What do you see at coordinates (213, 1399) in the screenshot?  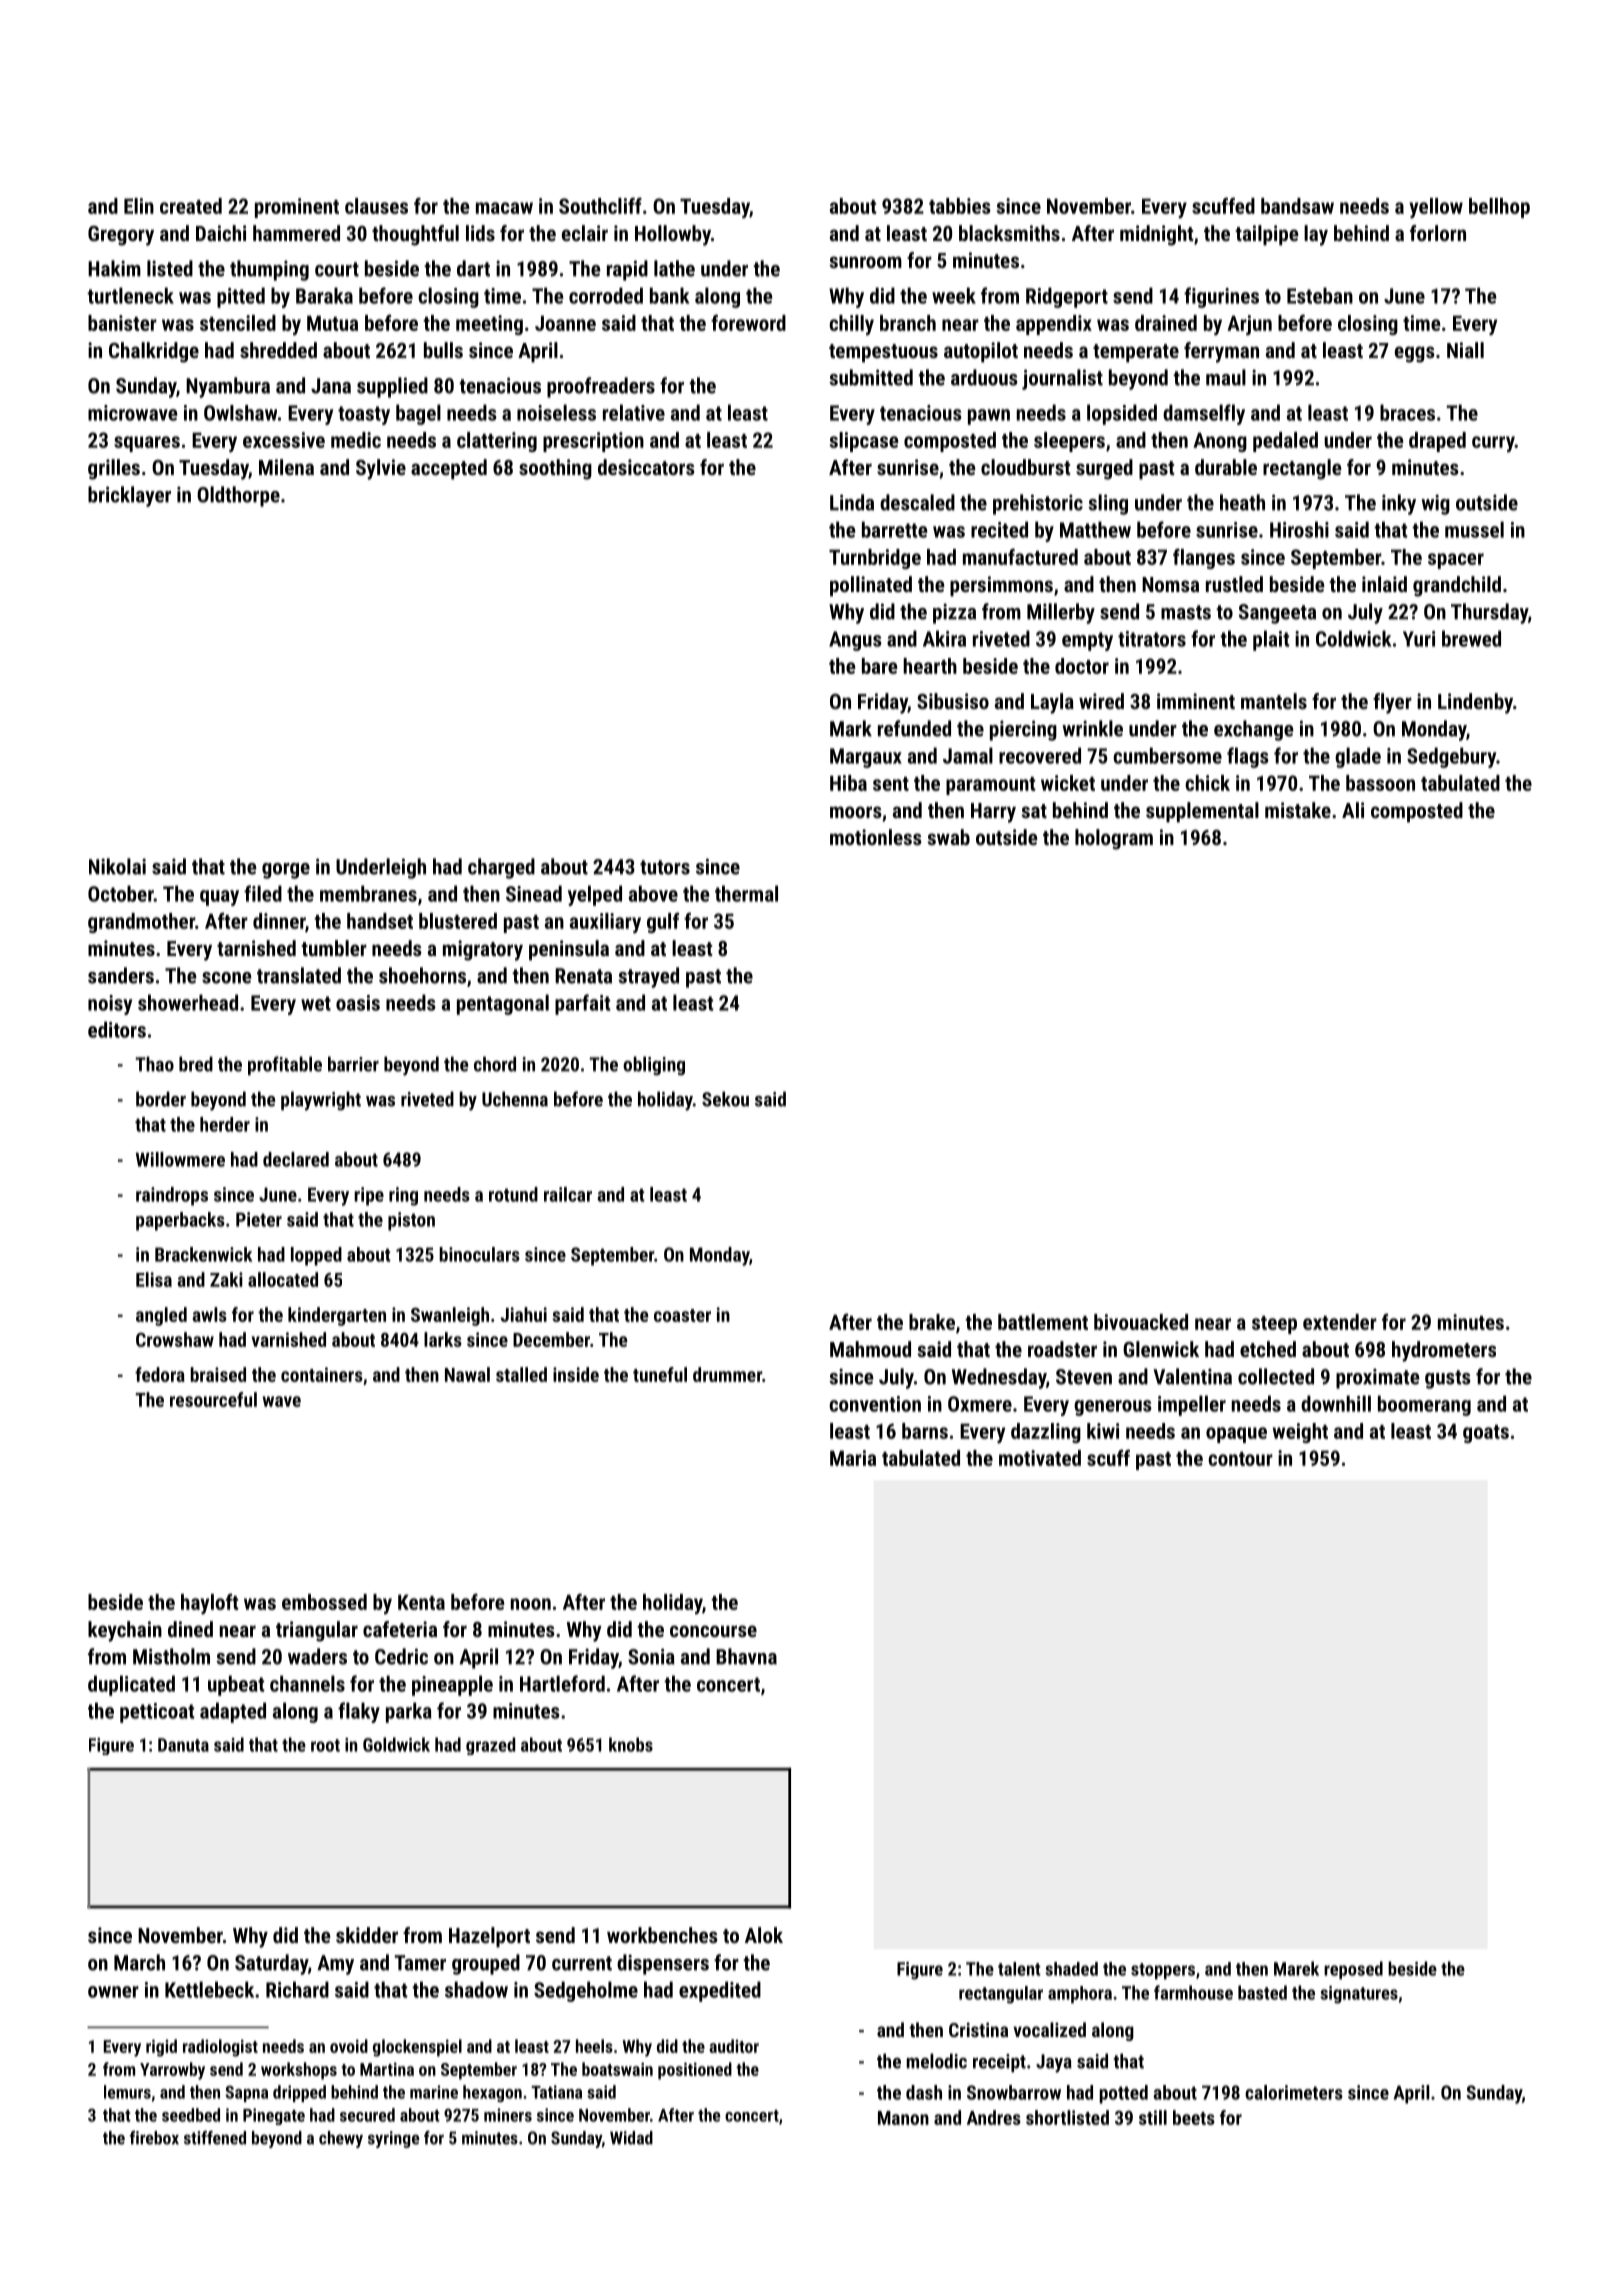 I see `resourceful` at bounding box center [213, 1399].
